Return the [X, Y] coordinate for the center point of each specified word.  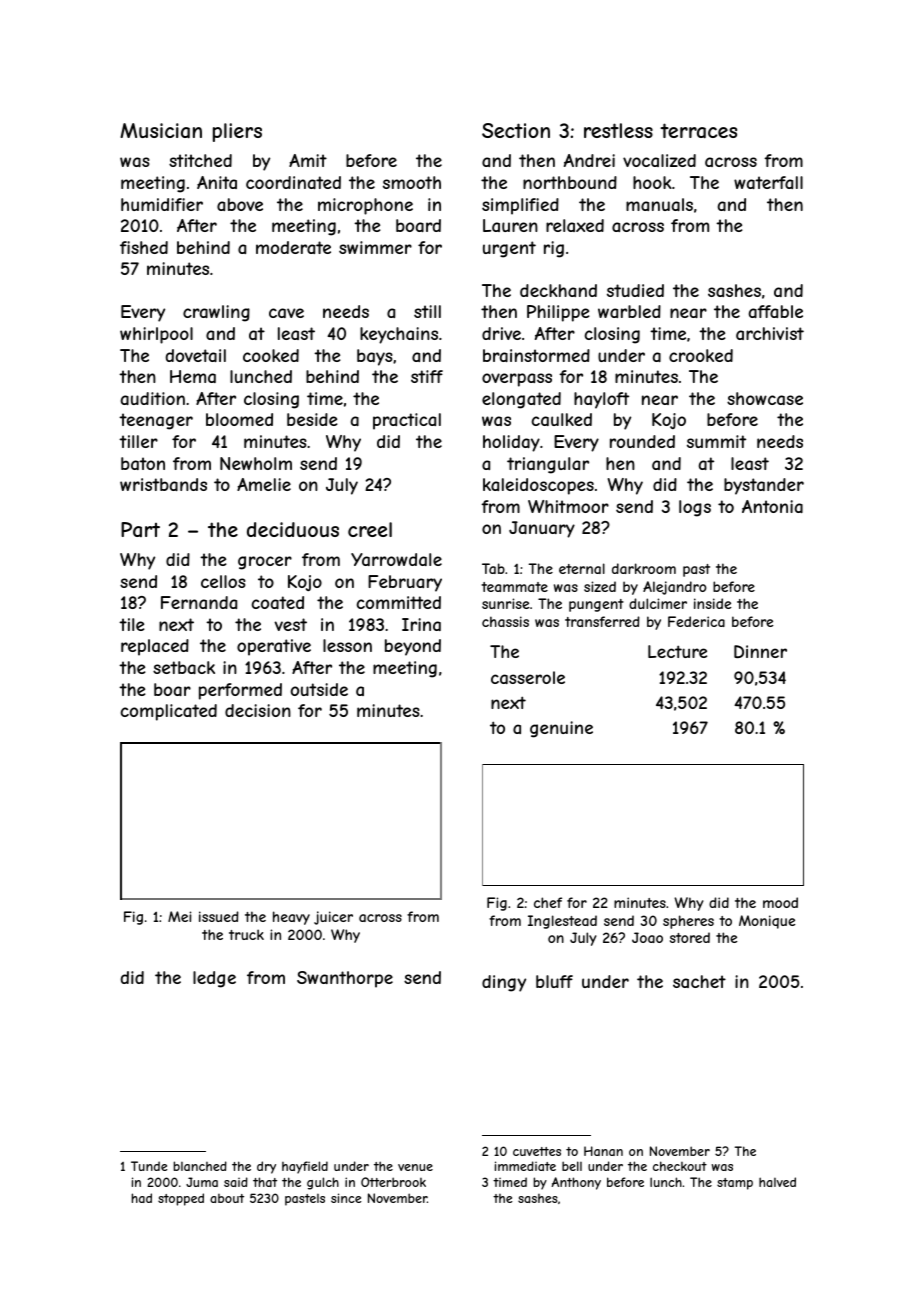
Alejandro [675, 588]
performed [240, 691]
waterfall [768, 182]
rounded [642, 441]
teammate [514, 587]
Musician [161, 131]
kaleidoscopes [538, 486]
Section [516, 130]
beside [312, 419]
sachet [699, 981]
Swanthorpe [345, 979]
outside [319, 689]
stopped [181, 1199]
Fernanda [199, 602]
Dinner [760, 651]
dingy [504, 983]
